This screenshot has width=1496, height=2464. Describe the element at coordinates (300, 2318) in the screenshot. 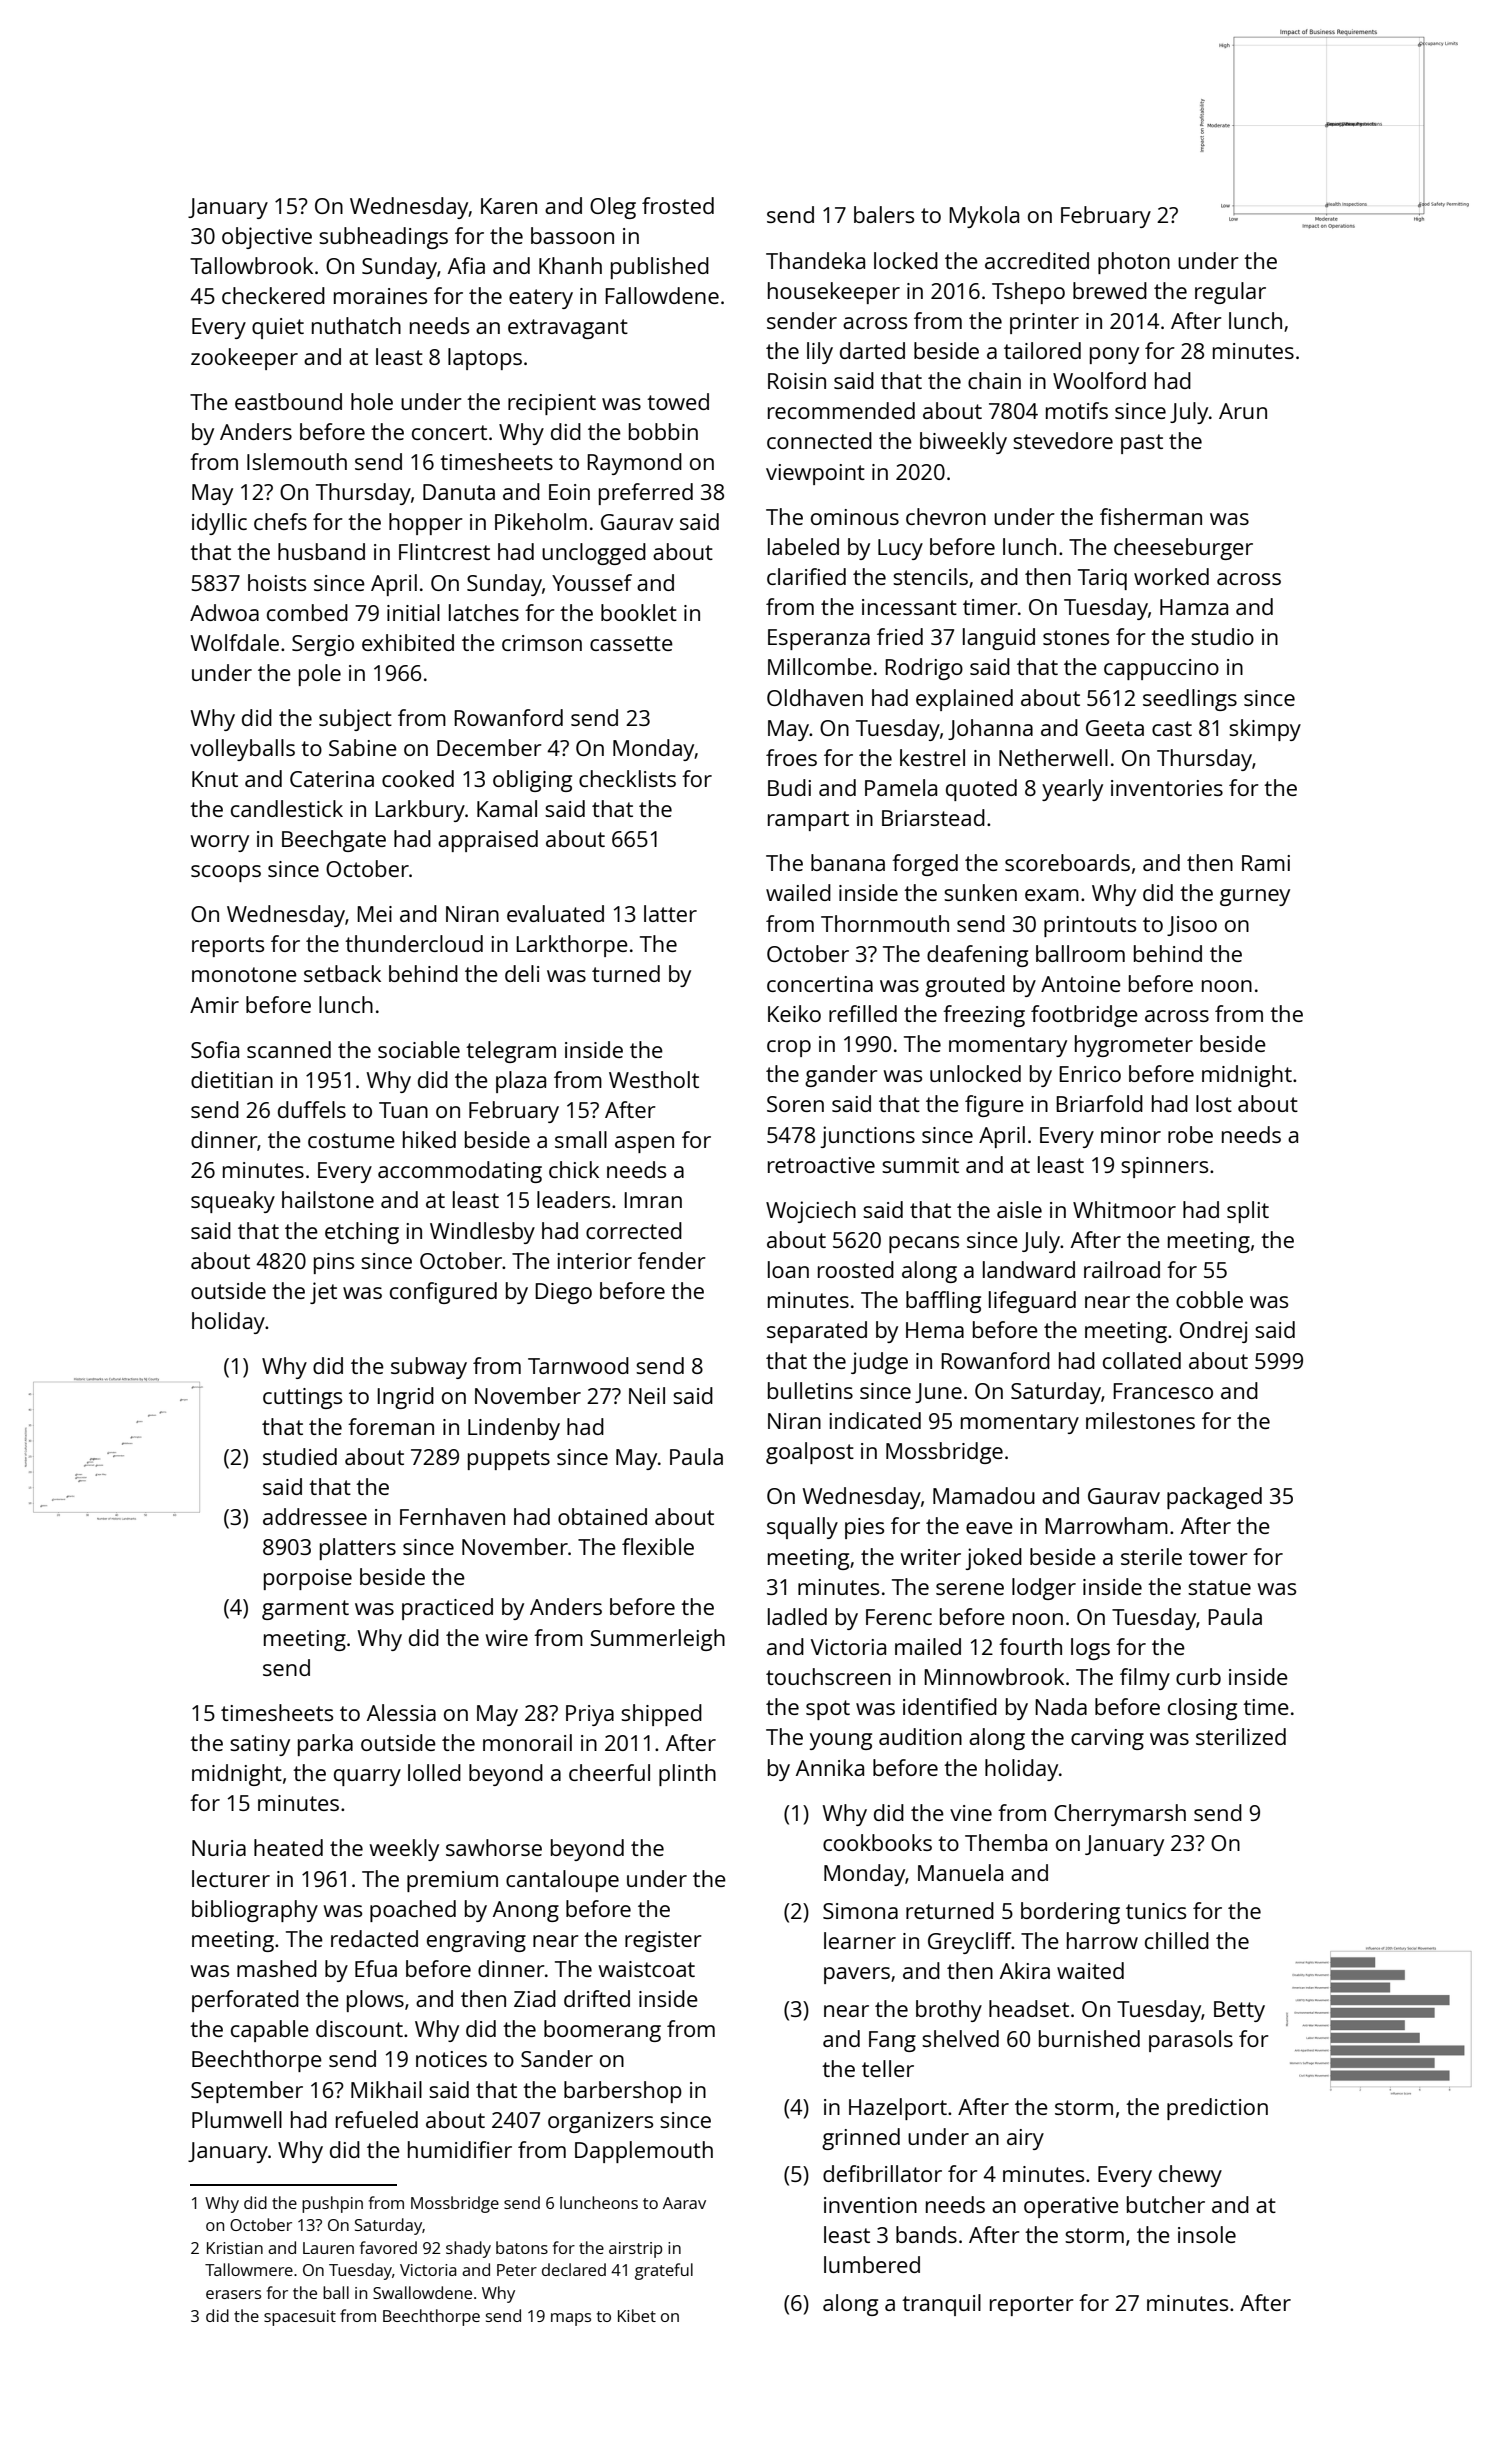

I see `spacesuit` at that location.
